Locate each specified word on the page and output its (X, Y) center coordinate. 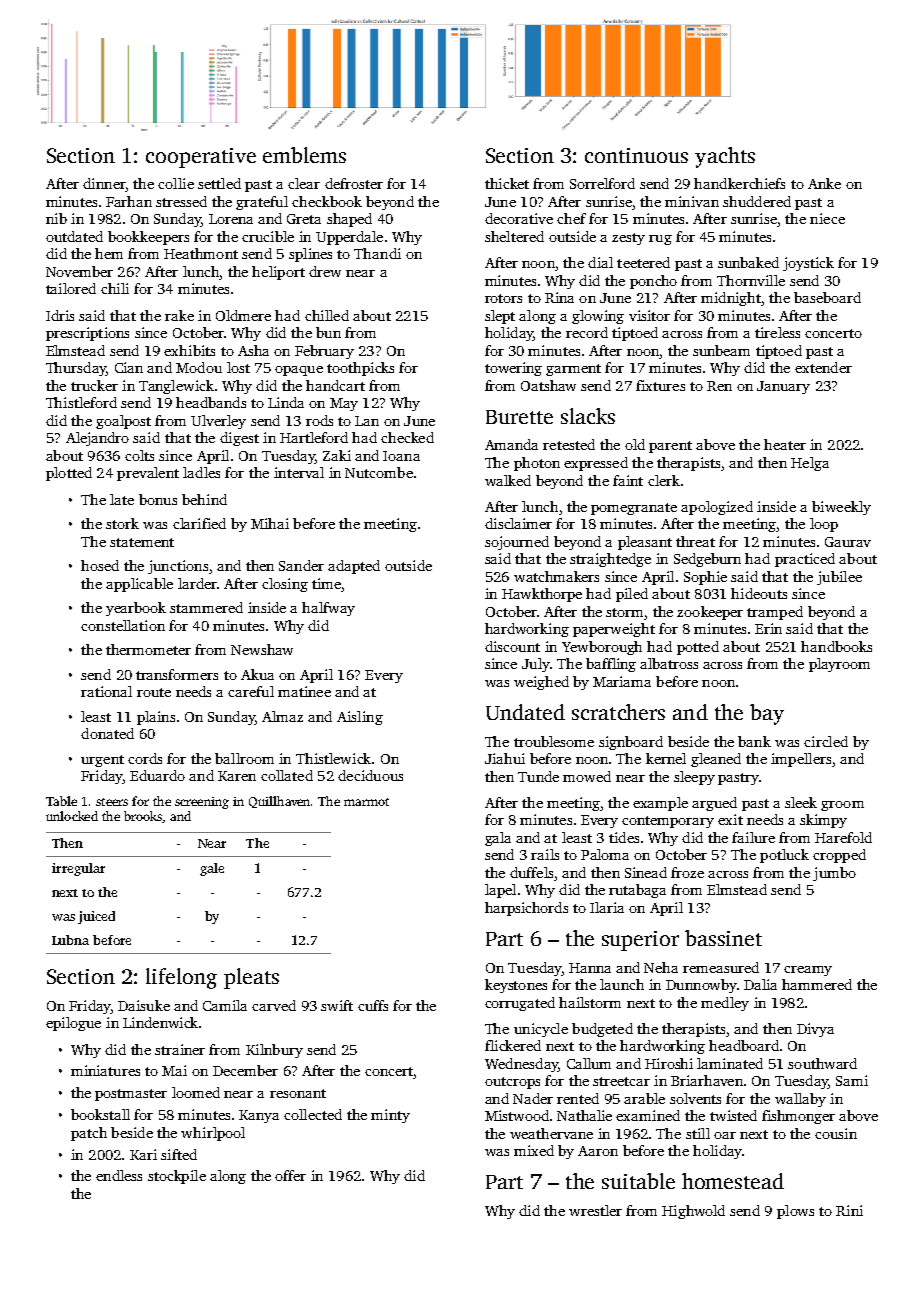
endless (119, 1175)
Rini (849, 1210)
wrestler (595, 1210)
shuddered (757, 201)
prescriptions (87, 334)
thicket (507, 183)
